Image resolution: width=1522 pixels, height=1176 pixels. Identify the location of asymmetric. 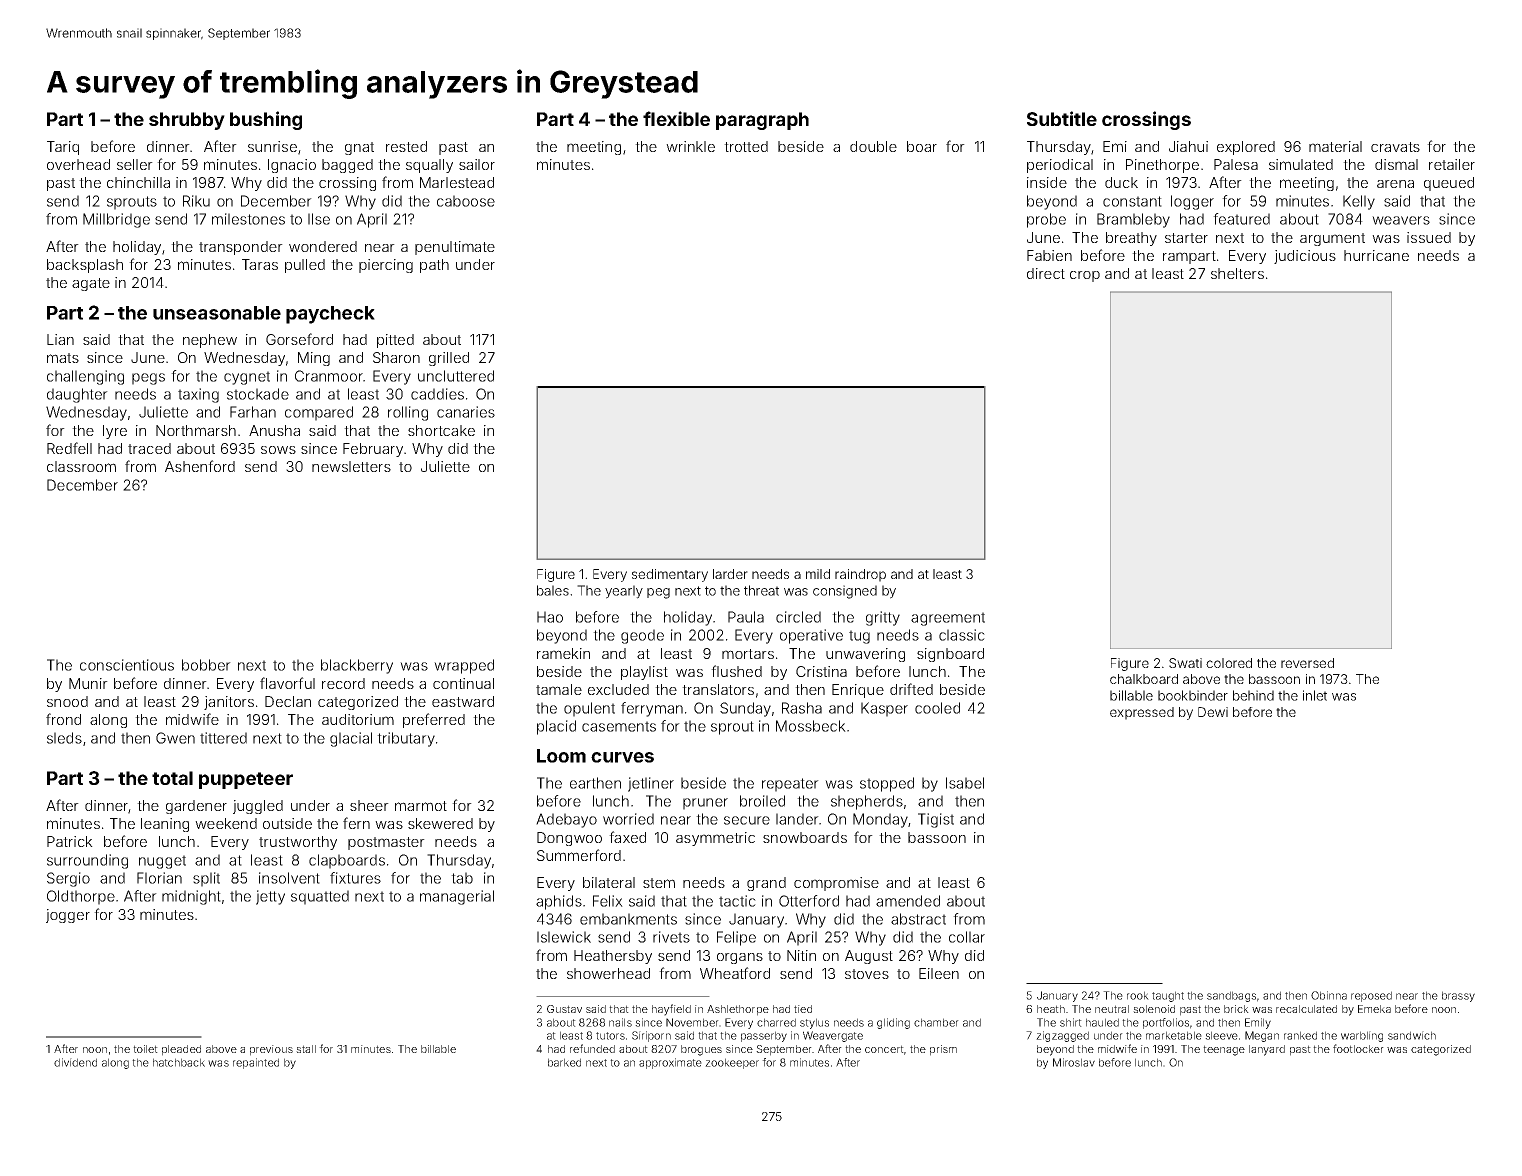
(715, 839).
